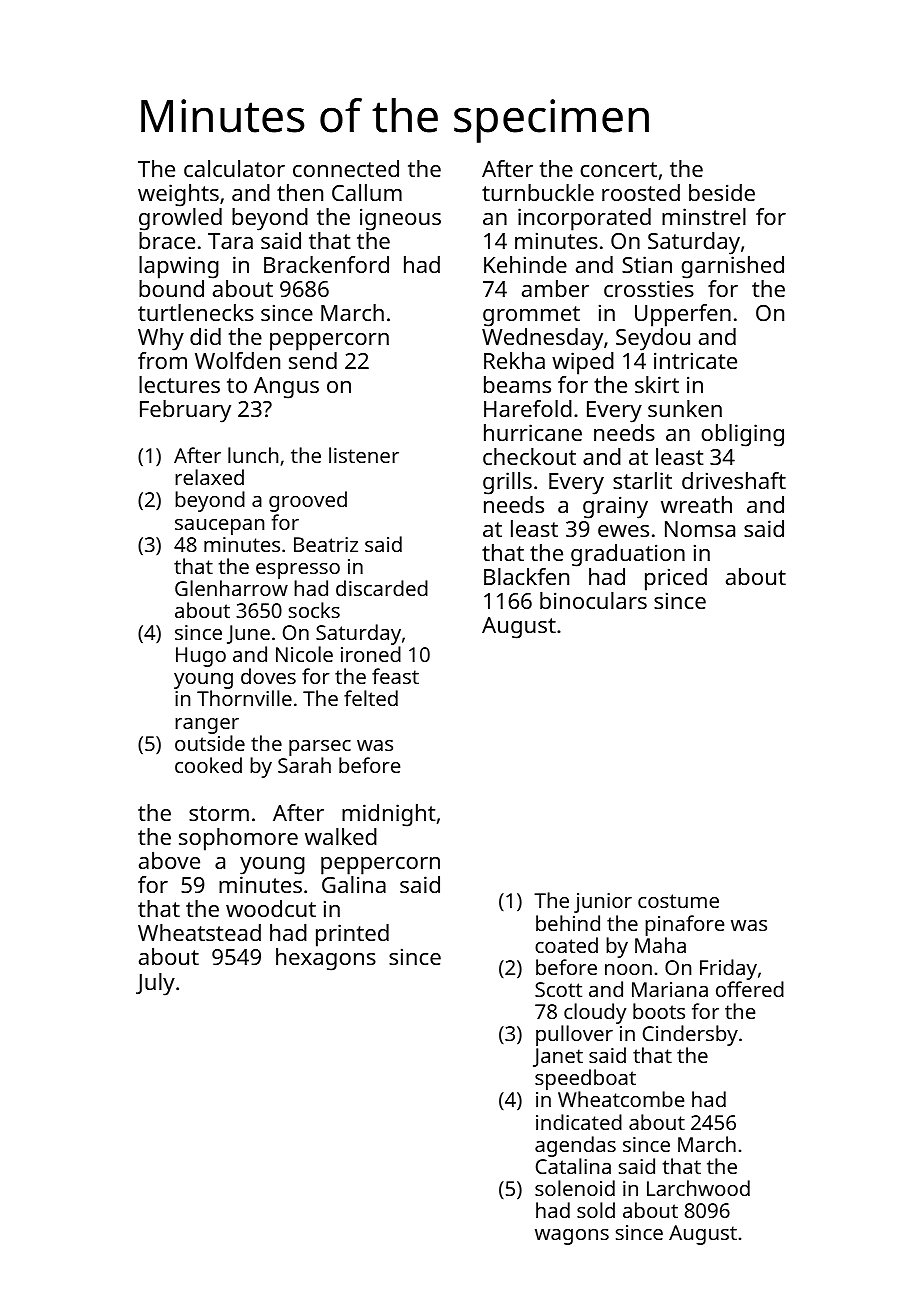 This screenshot has width=924, height=1314. What do you see at coordinates (573, 1166) in the screenshot?
I see `Catalina` at bounding box center [573, 1166].
